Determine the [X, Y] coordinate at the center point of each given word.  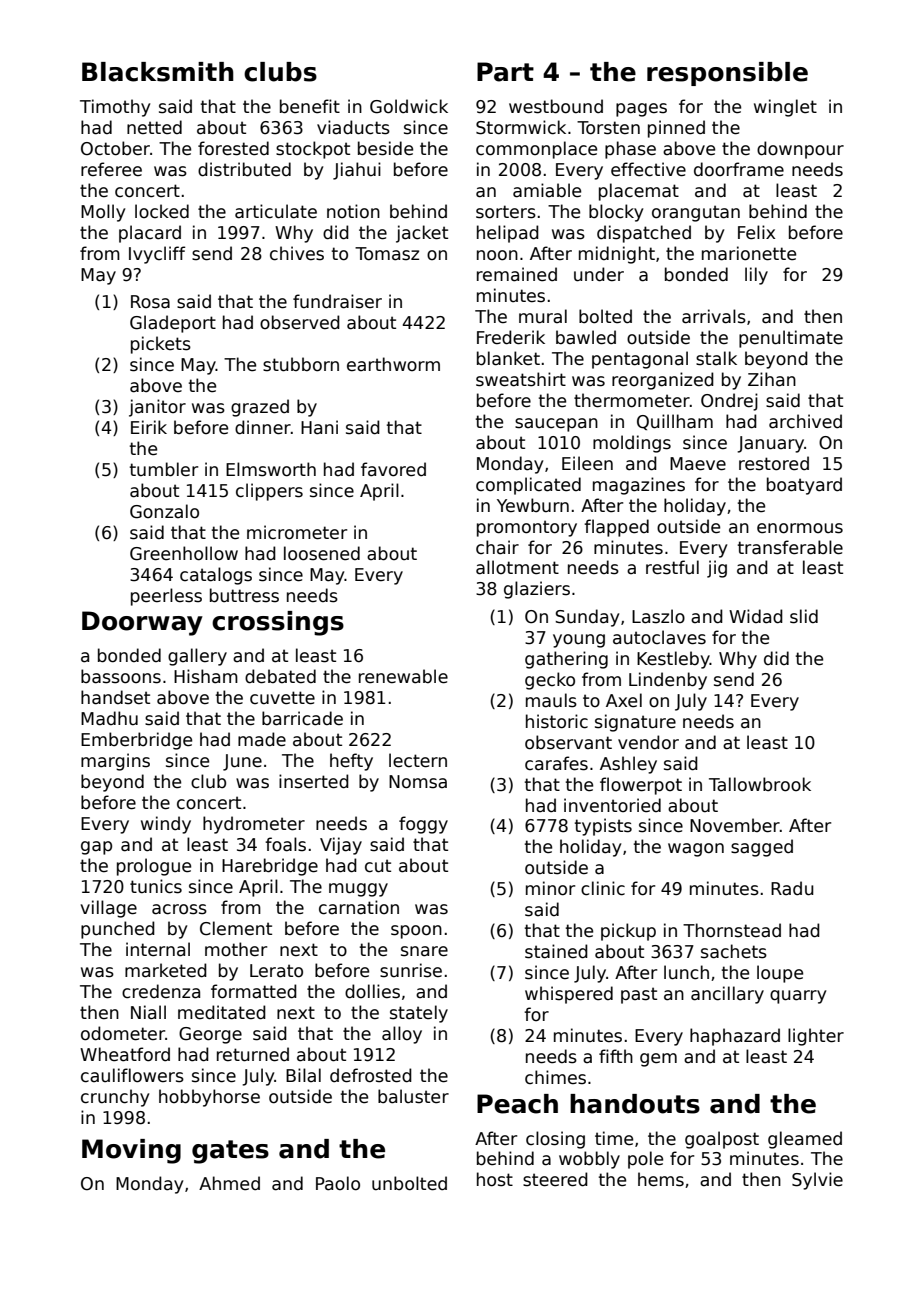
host [495, 1179]
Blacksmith [158, 72]
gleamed [805, 1140]
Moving [131, 1151]
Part [505, 72]
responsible [727, 74]
